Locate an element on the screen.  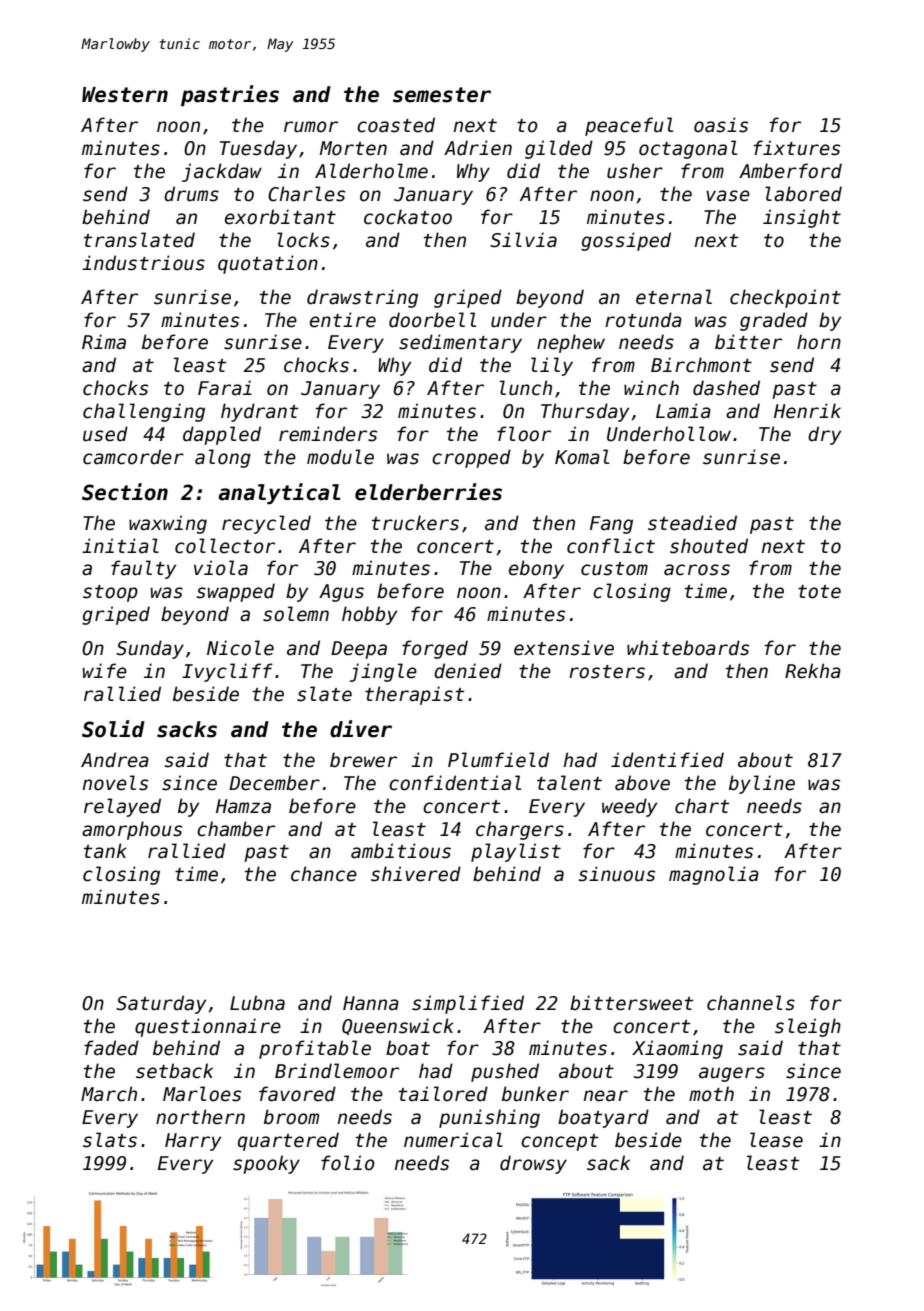
vase is located at coordinates (728, 196).
